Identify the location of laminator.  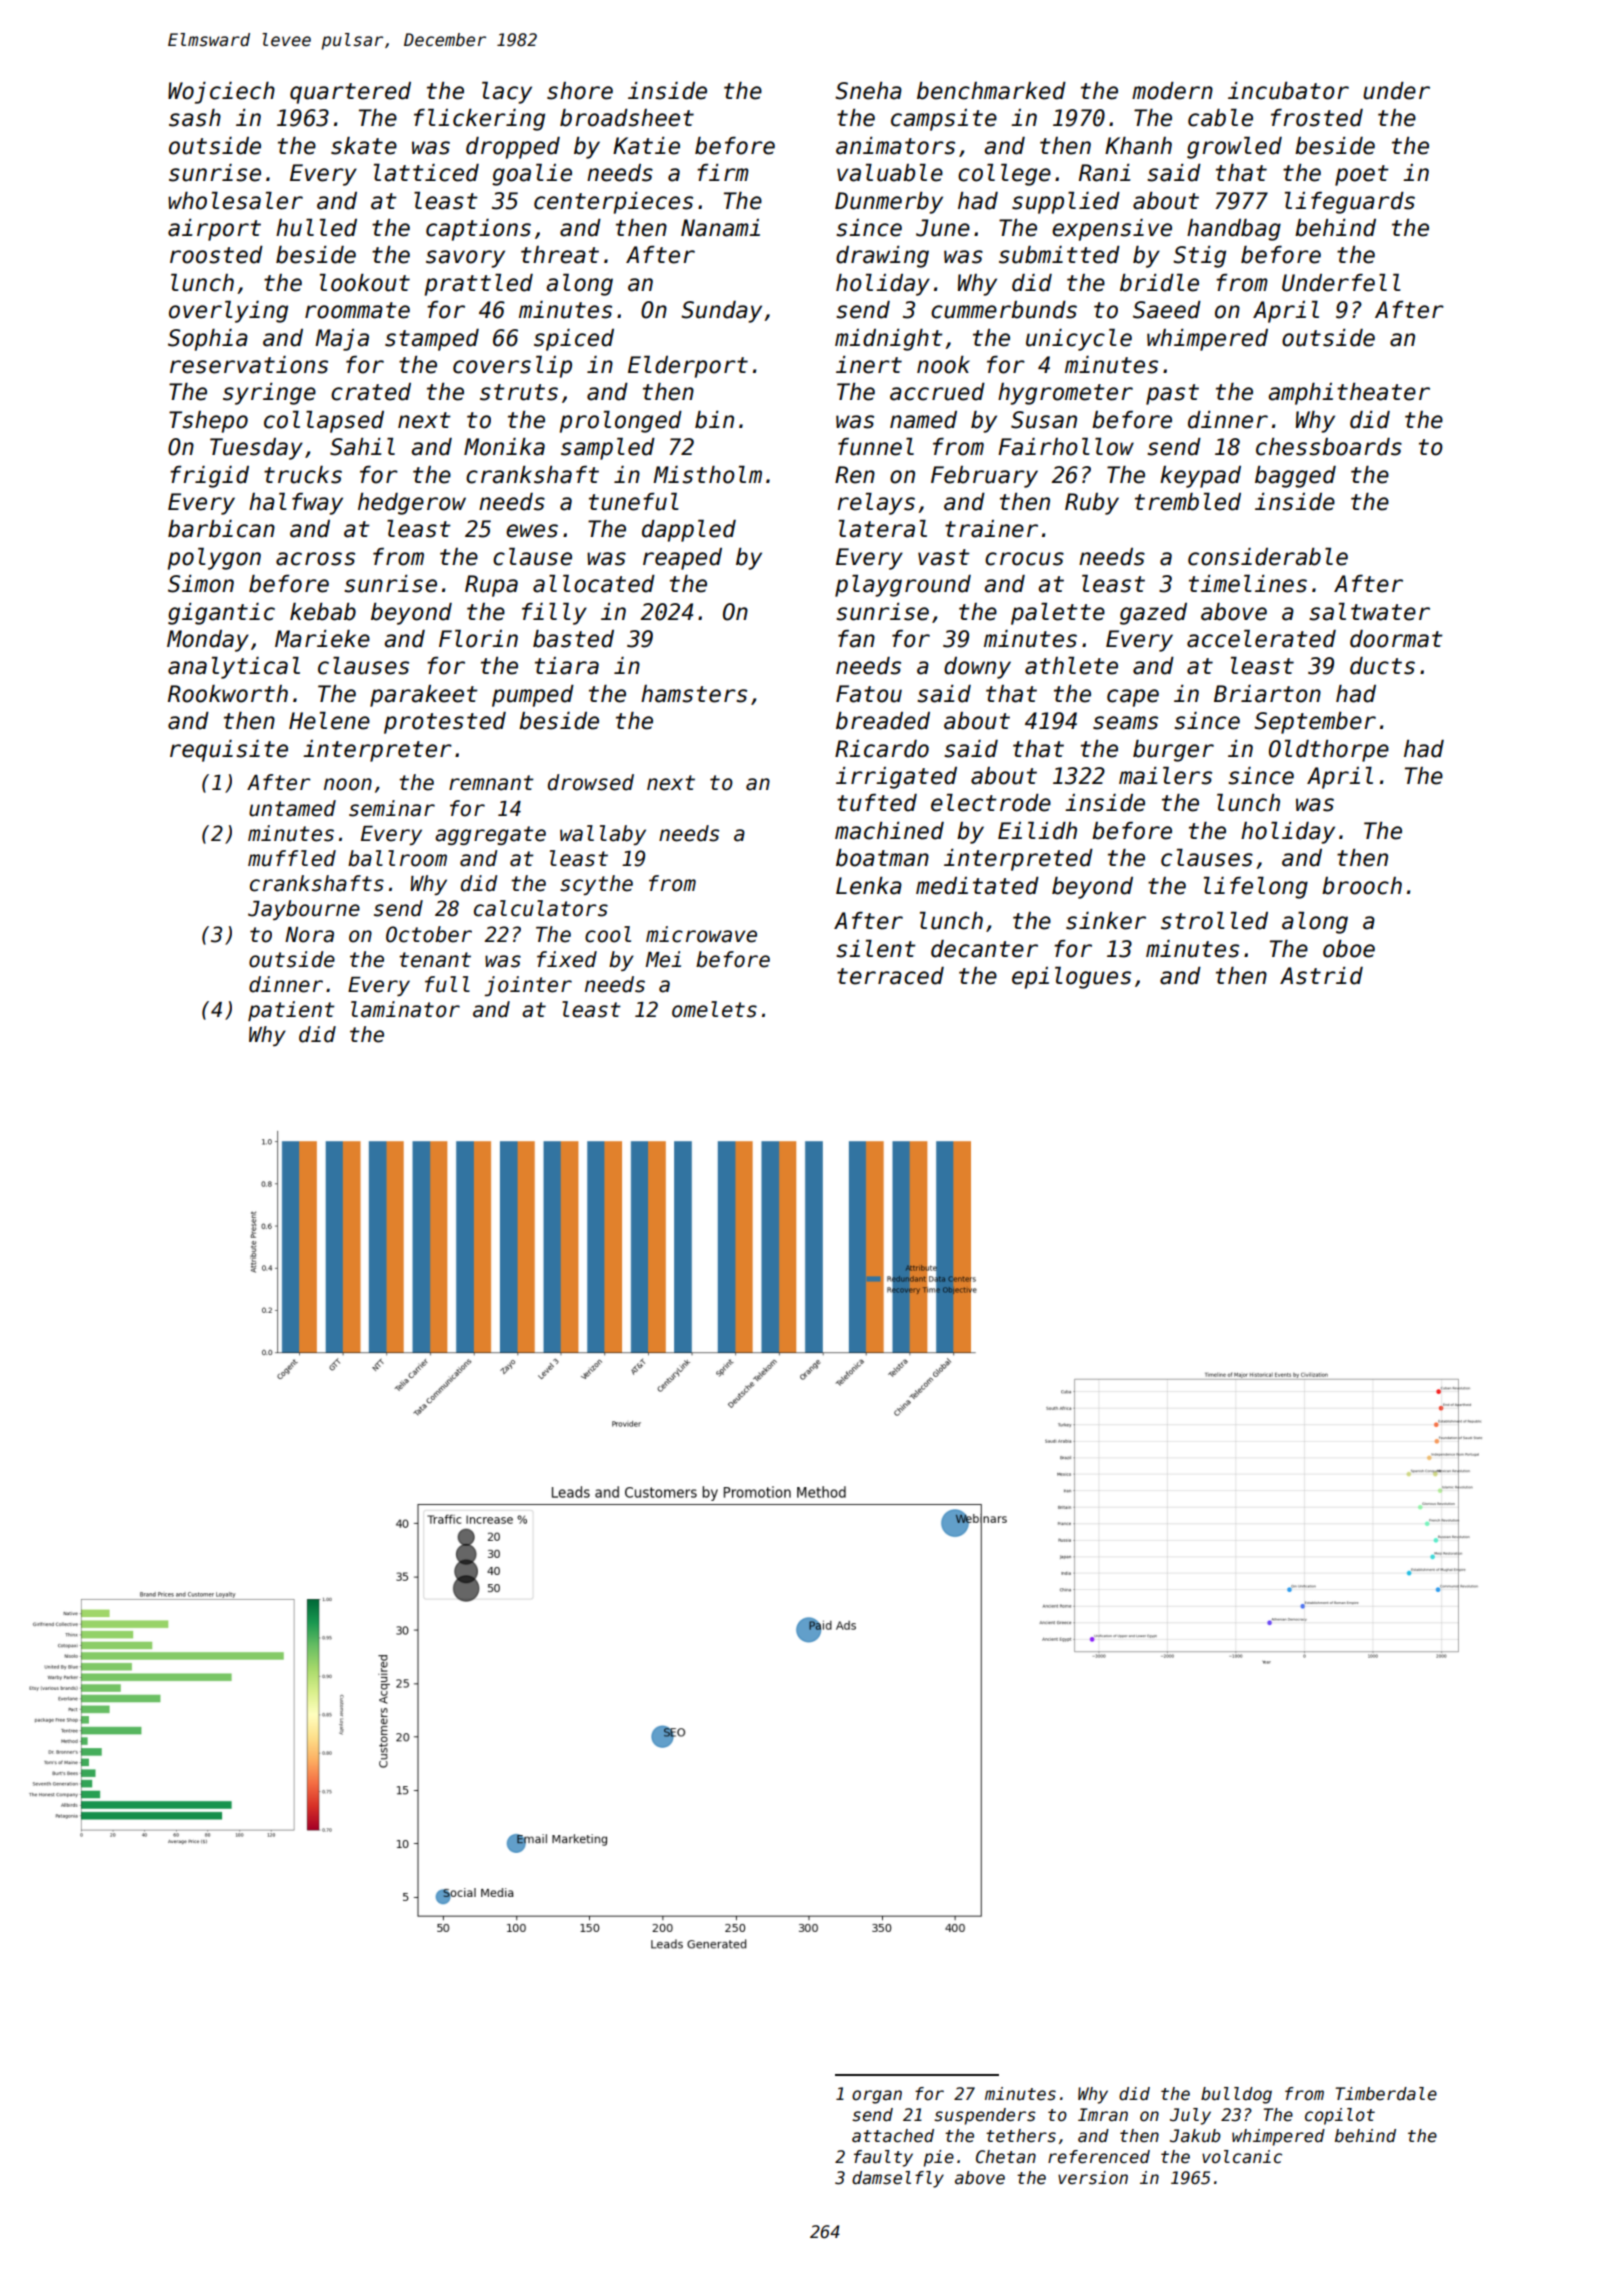
(405, 1009).
